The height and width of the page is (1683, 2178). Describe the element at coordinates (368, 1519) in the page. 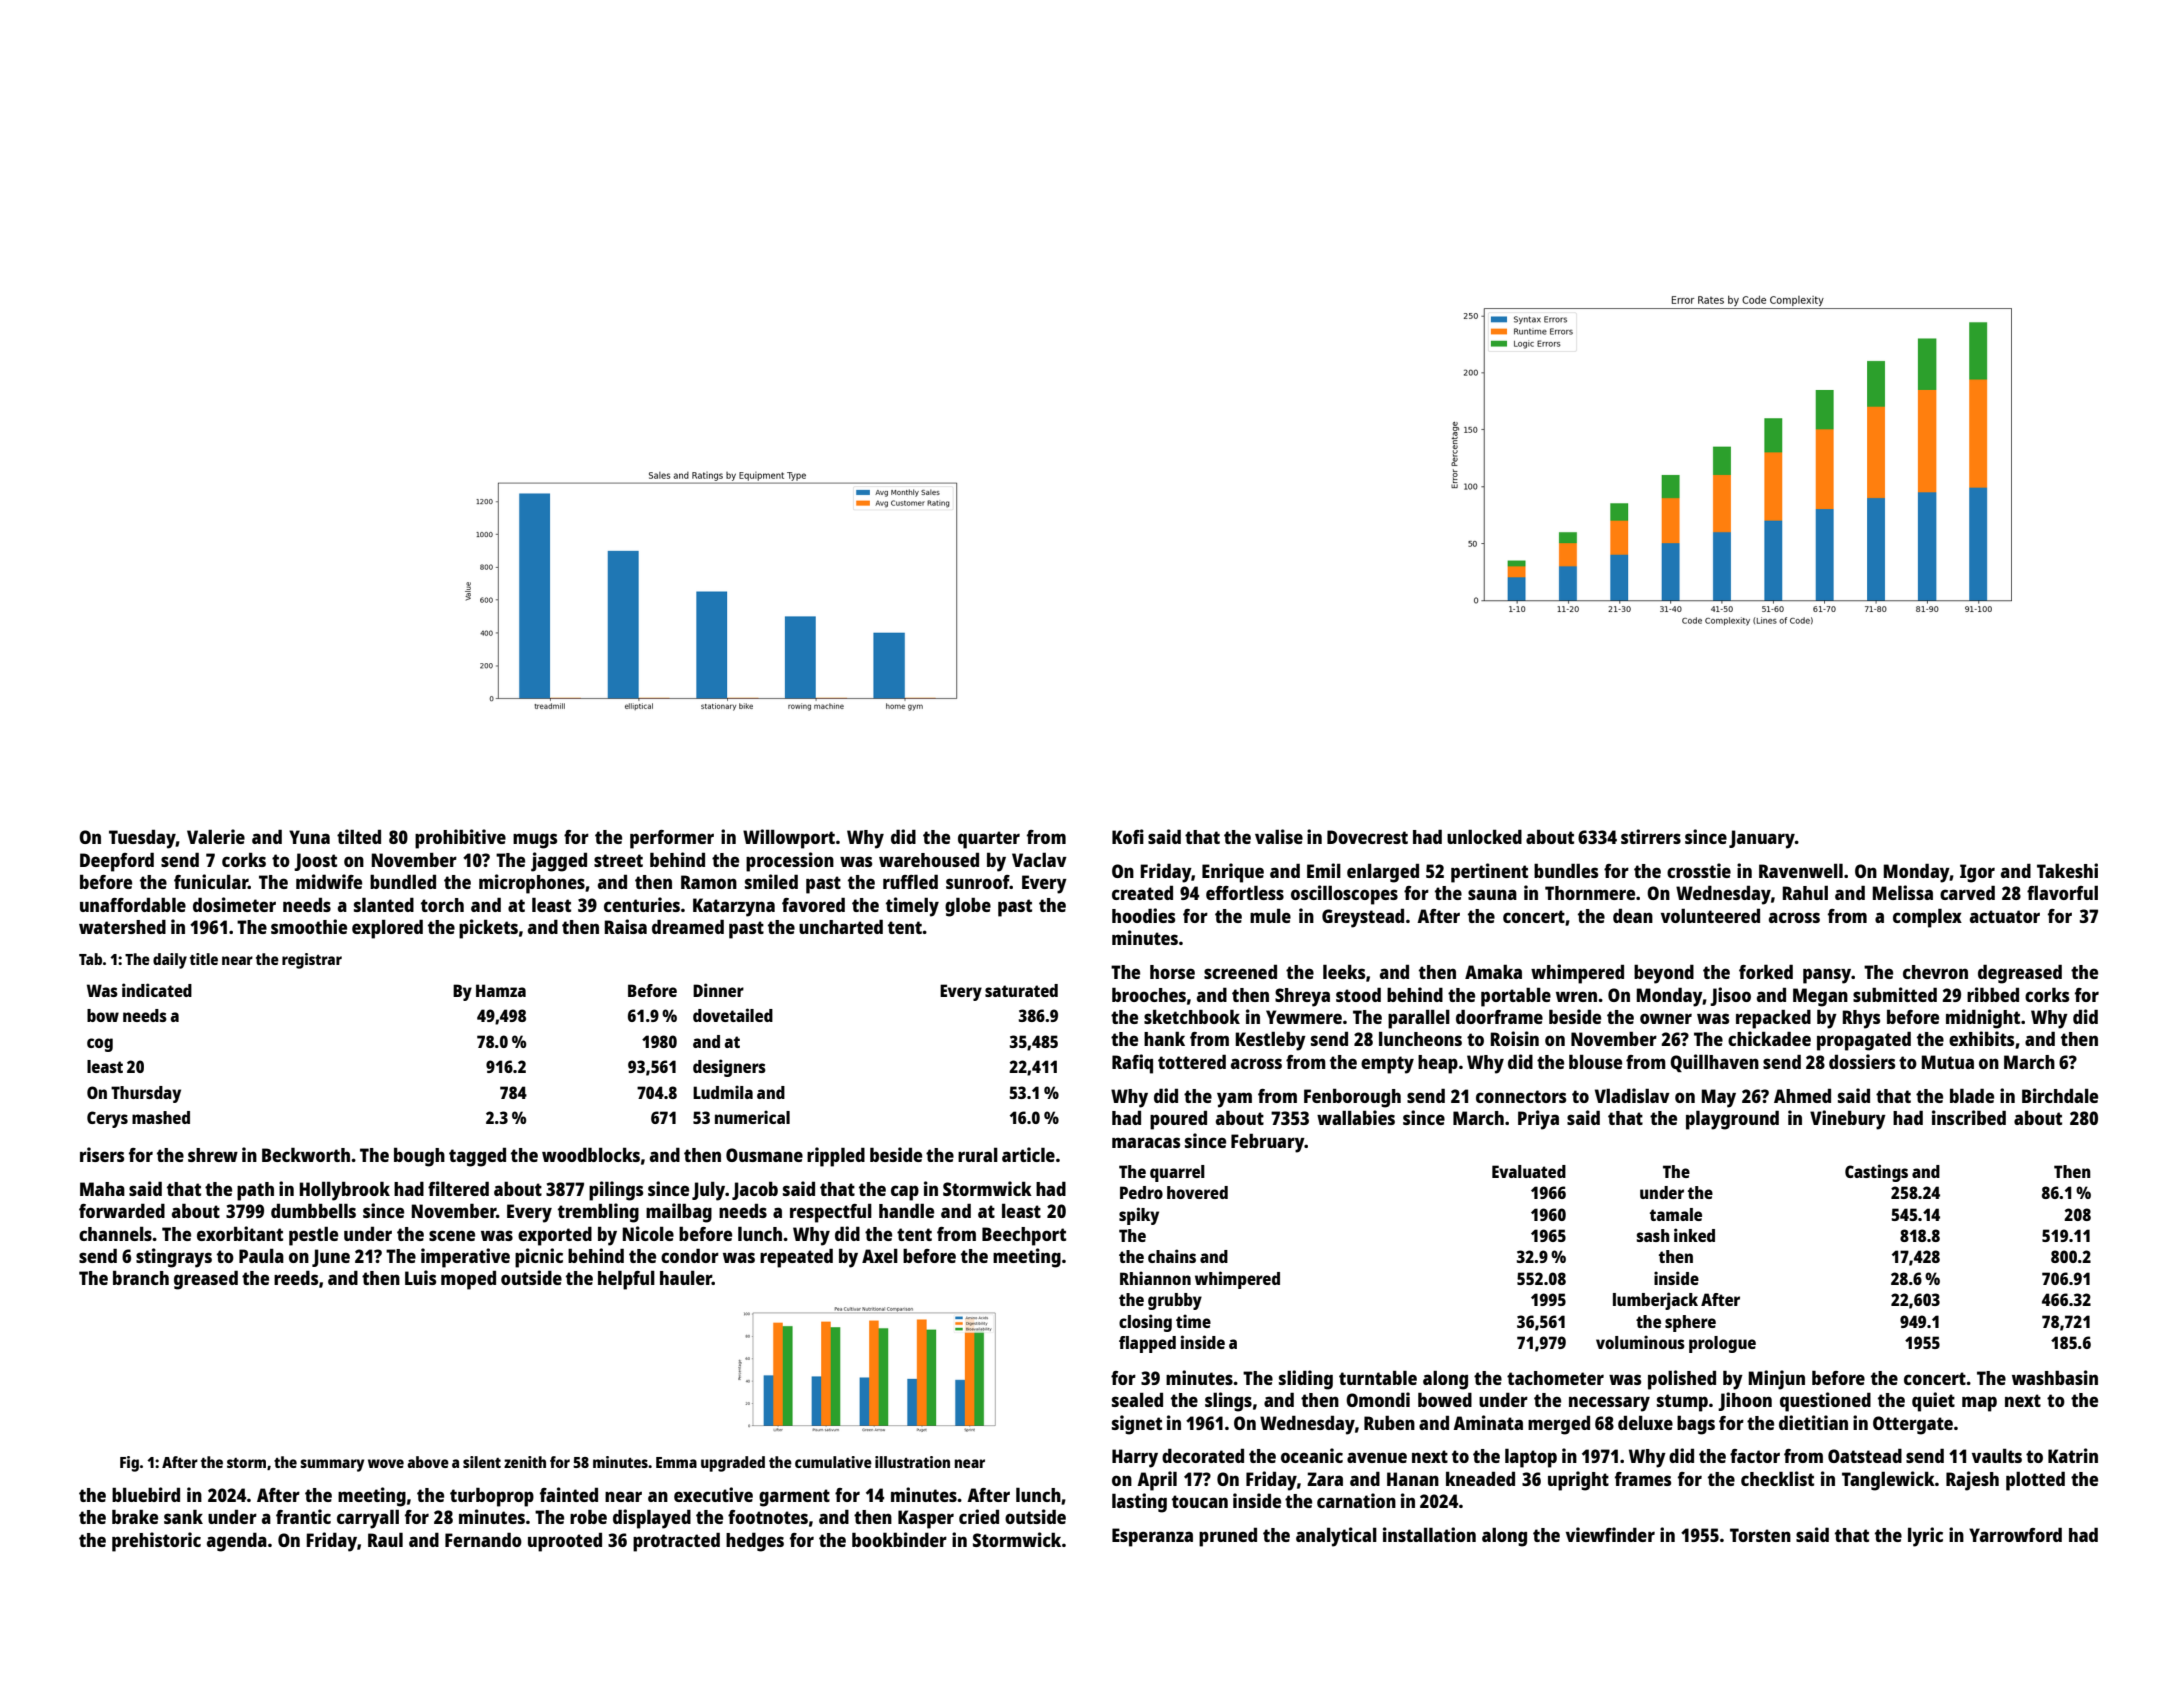

I see `carryall` at that location.
